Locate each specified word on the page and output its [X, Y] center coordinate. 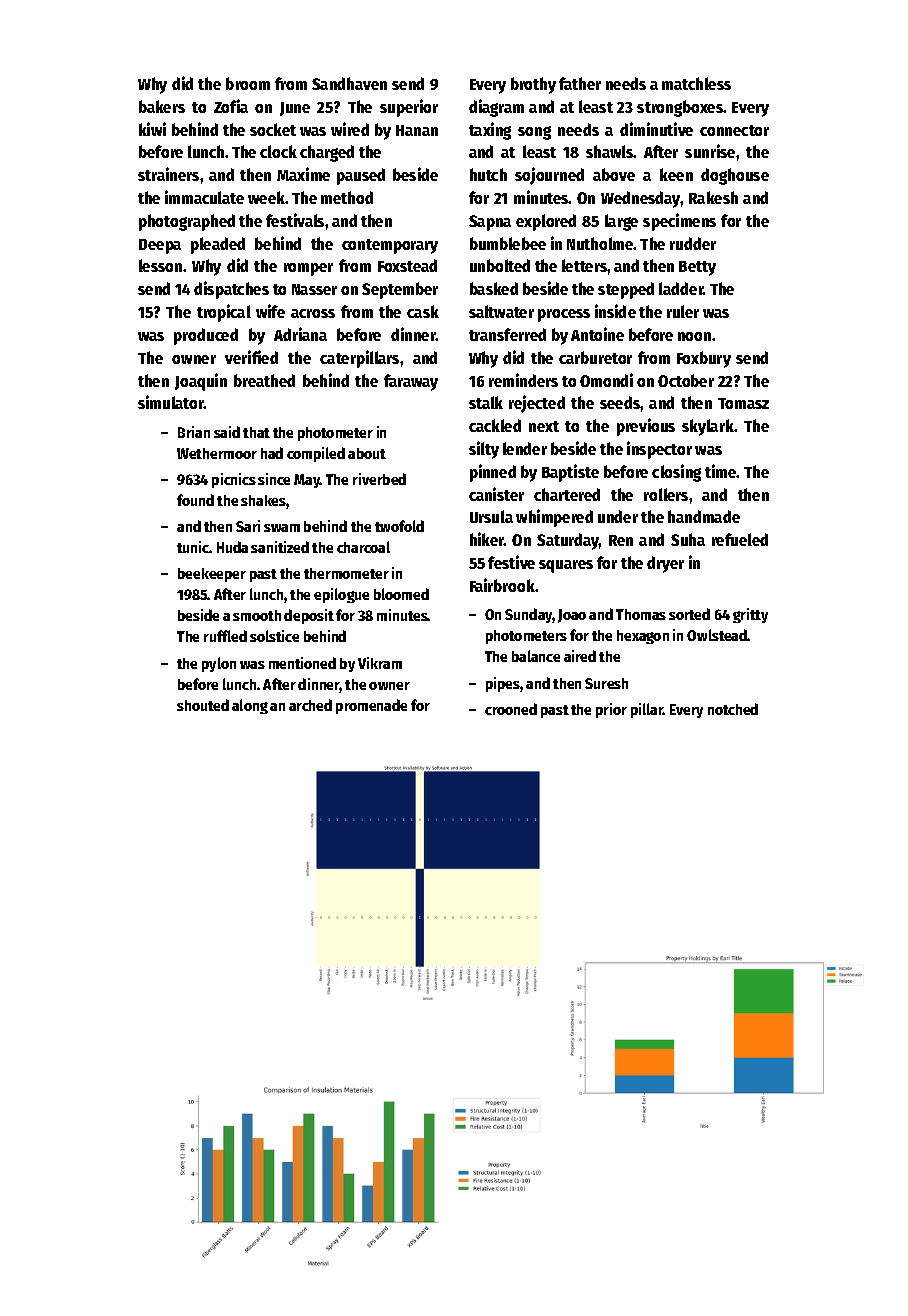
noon [694, 336]
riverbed [379, 479]
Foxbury [704, 359]
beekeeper [212, 575]
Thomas [641, 614]
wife [270, 311]
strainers [168, 174]
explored [546, 222]
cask [423, 311]
